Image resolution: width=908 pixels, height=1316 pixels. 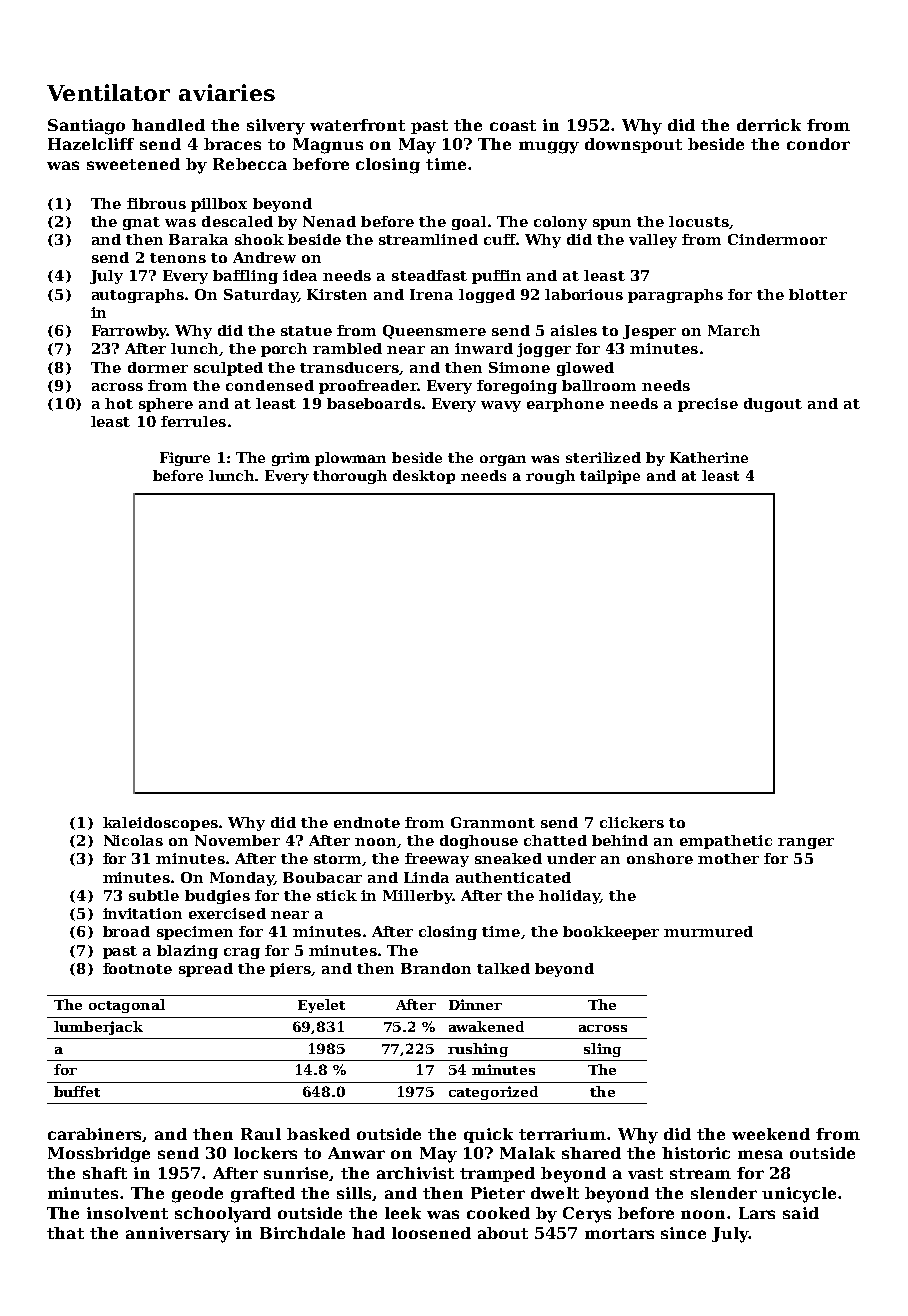 What do you see at coordinates (77, 1091) in the screenshot?
I see `buffet` at bounding box center [77, 1091].
